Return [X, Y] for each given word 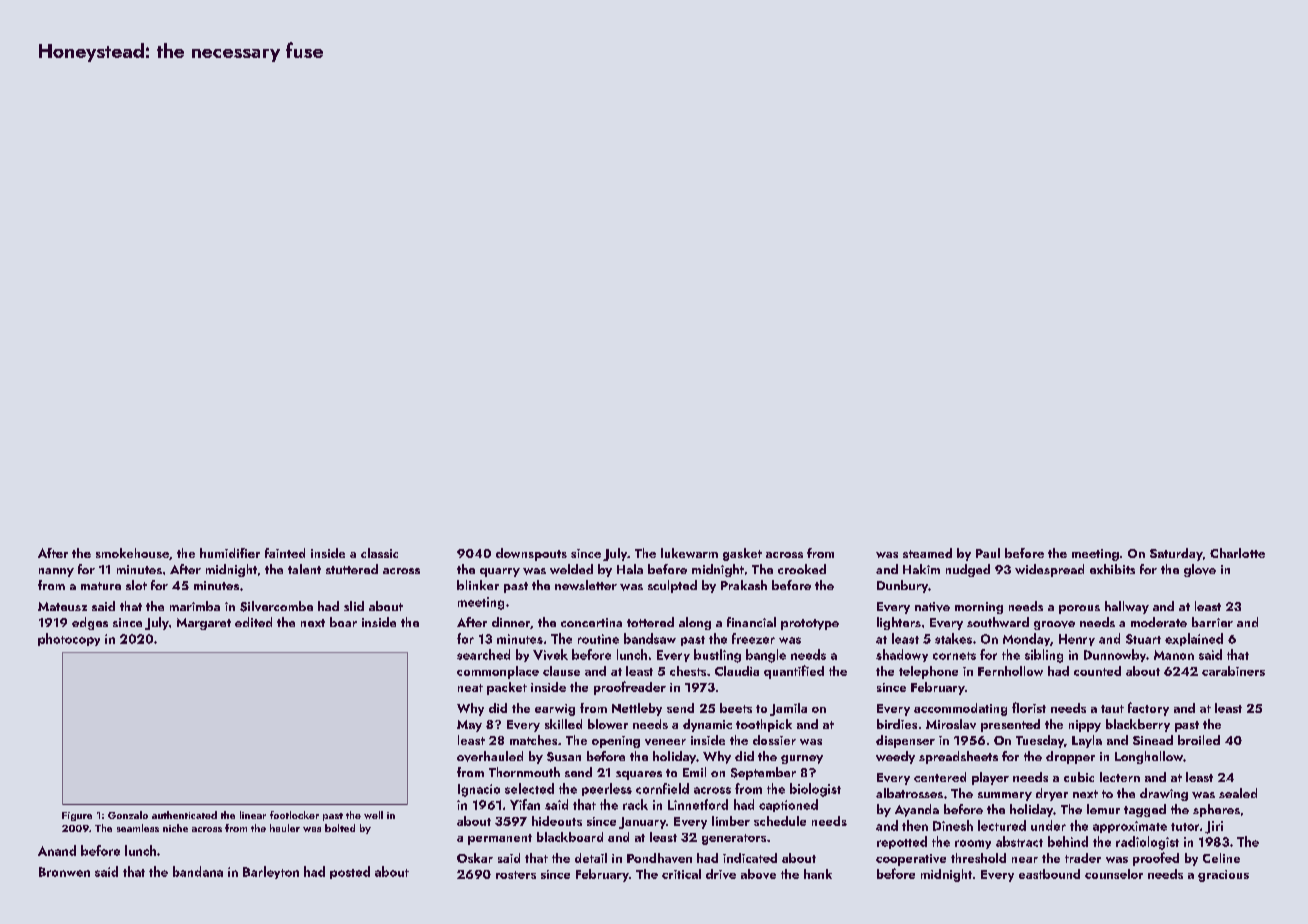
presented [1010, 725]
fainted [285, 553]
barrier [1212, 622]
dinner [511, 622]
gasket [742, 554]
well [373, 815]
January [642, 823]
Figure [77, 816]
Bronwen [64, 872]
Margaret [204, 624]
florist [1029, 707]
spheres [1216, 810]
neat [470, 688]
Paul [988, 553]
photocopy [69, 639]
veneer [665, 742]
